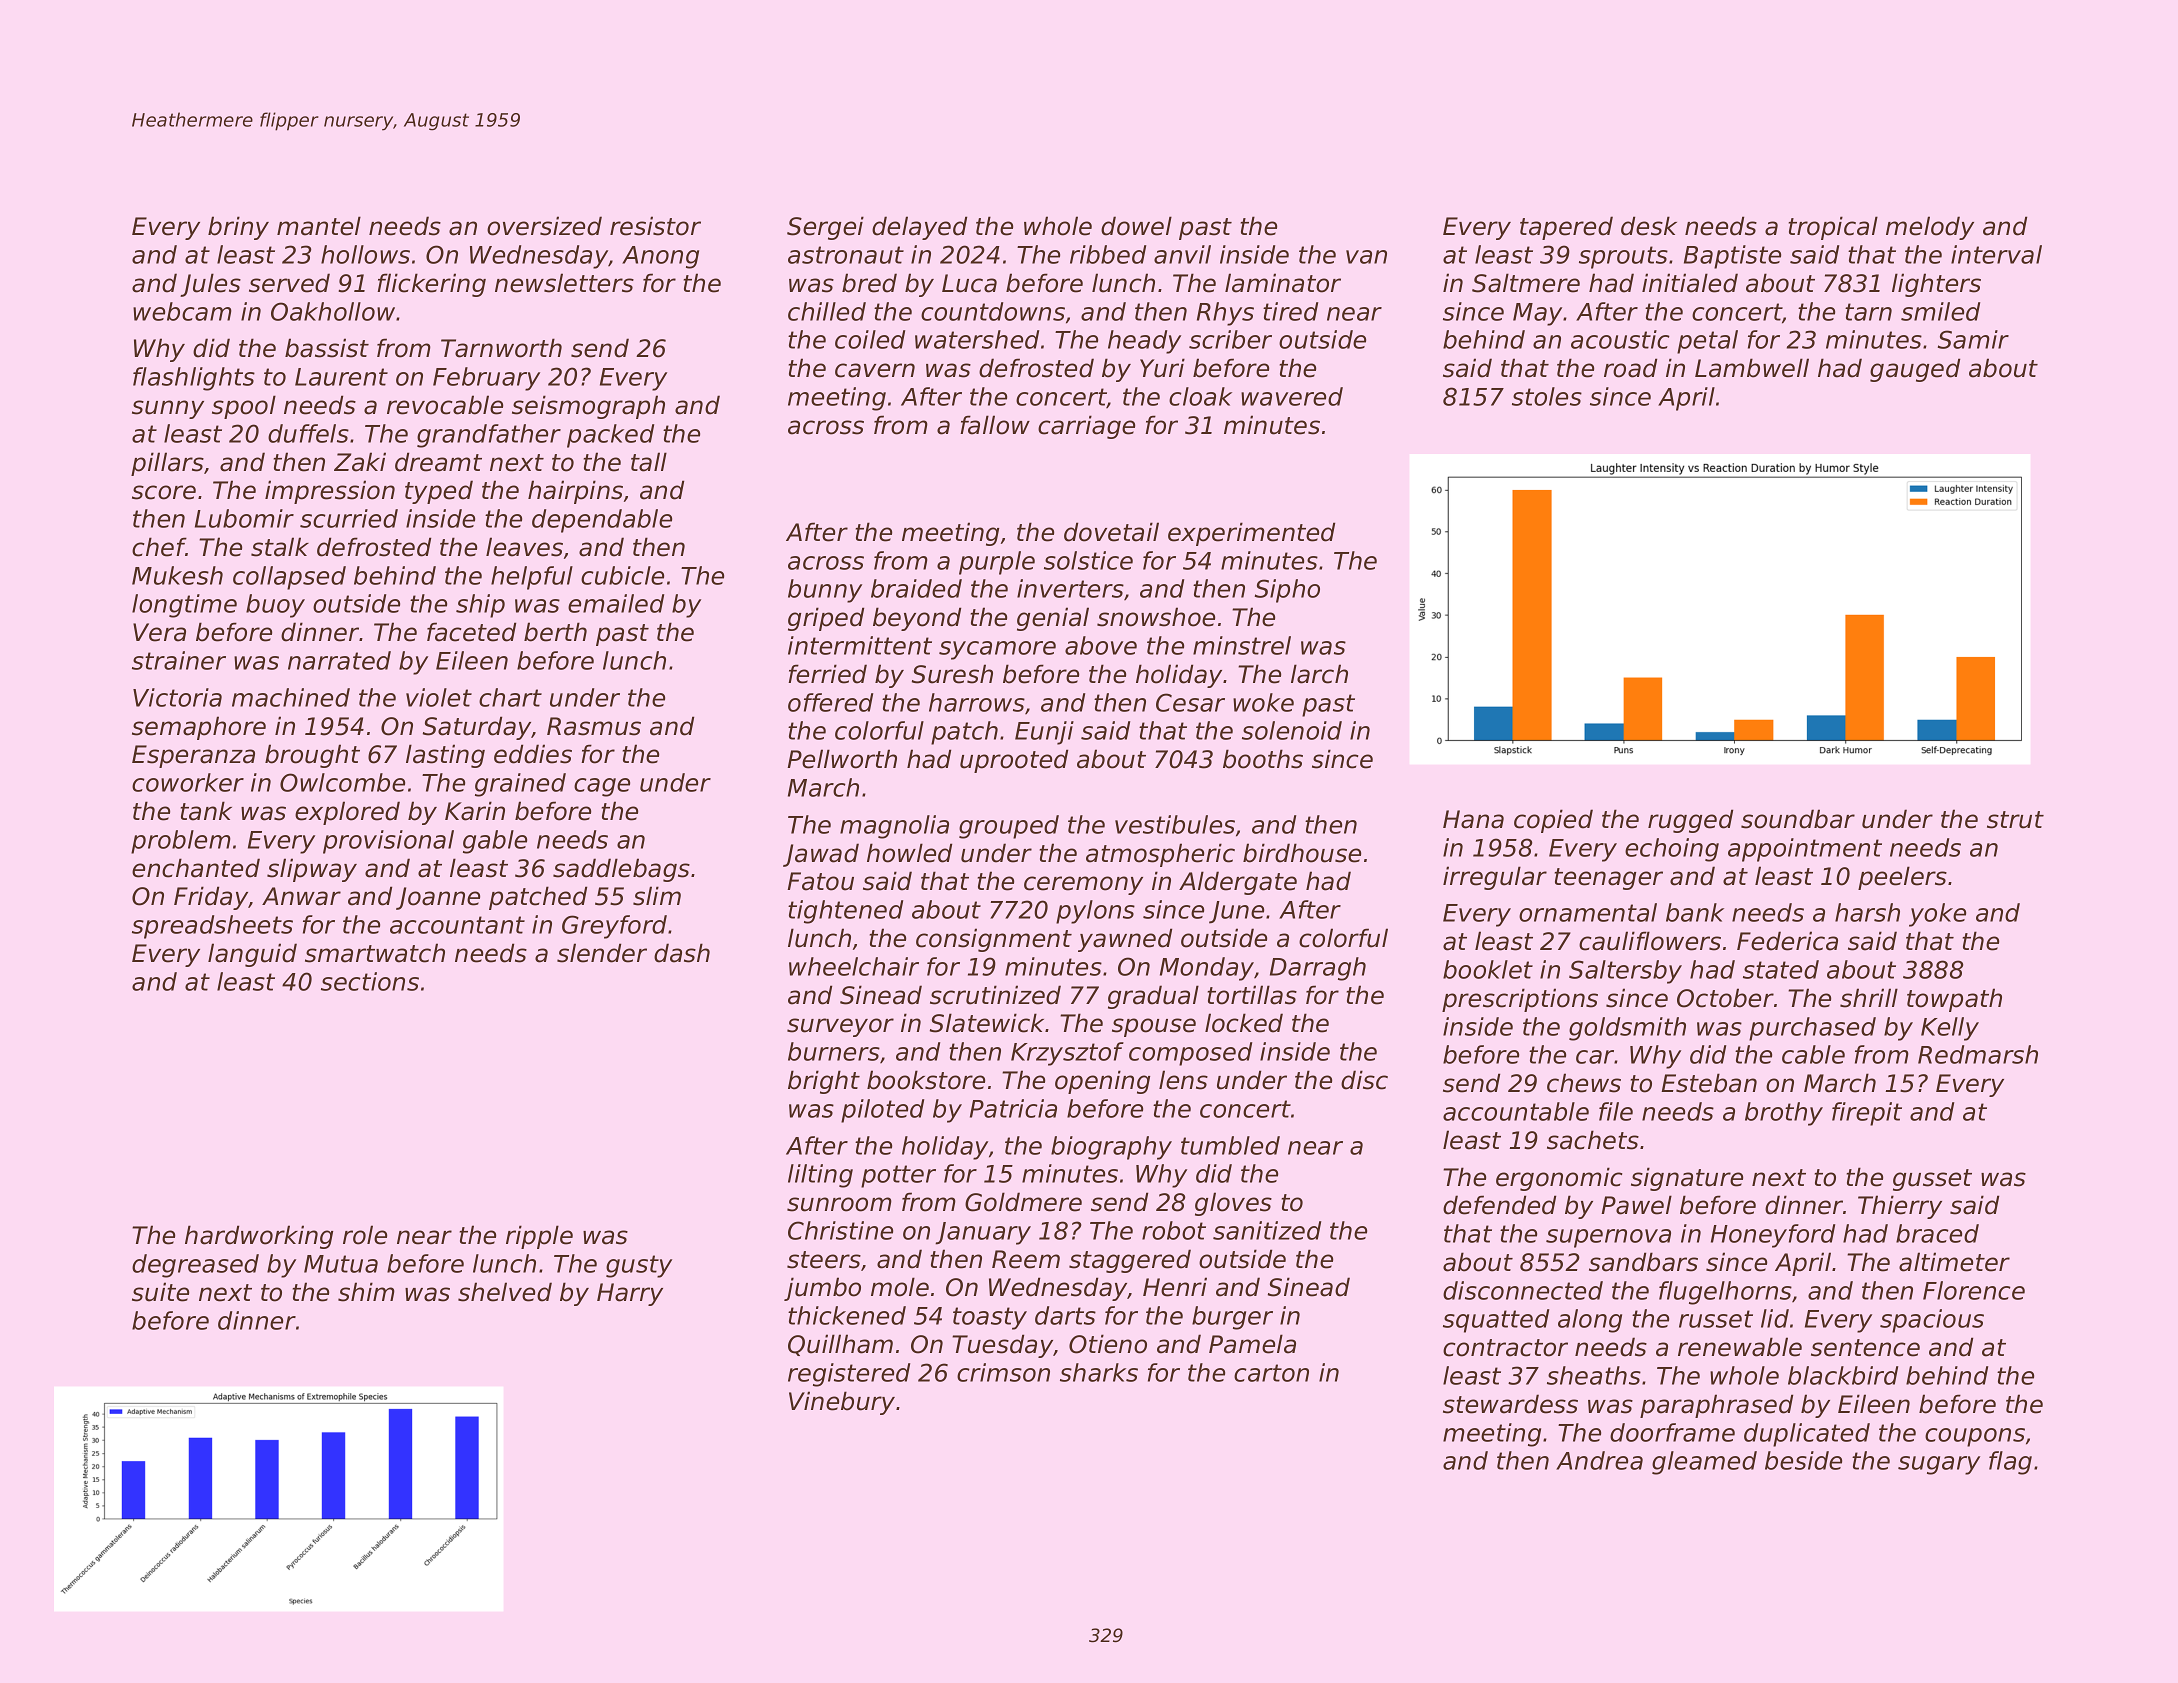 Image resolution: width=2178 pixels, height=1683 pixels. What do you see at coordinates (160, 1292) in the page?
I see `suite` at bounding box center [160, 1292].
